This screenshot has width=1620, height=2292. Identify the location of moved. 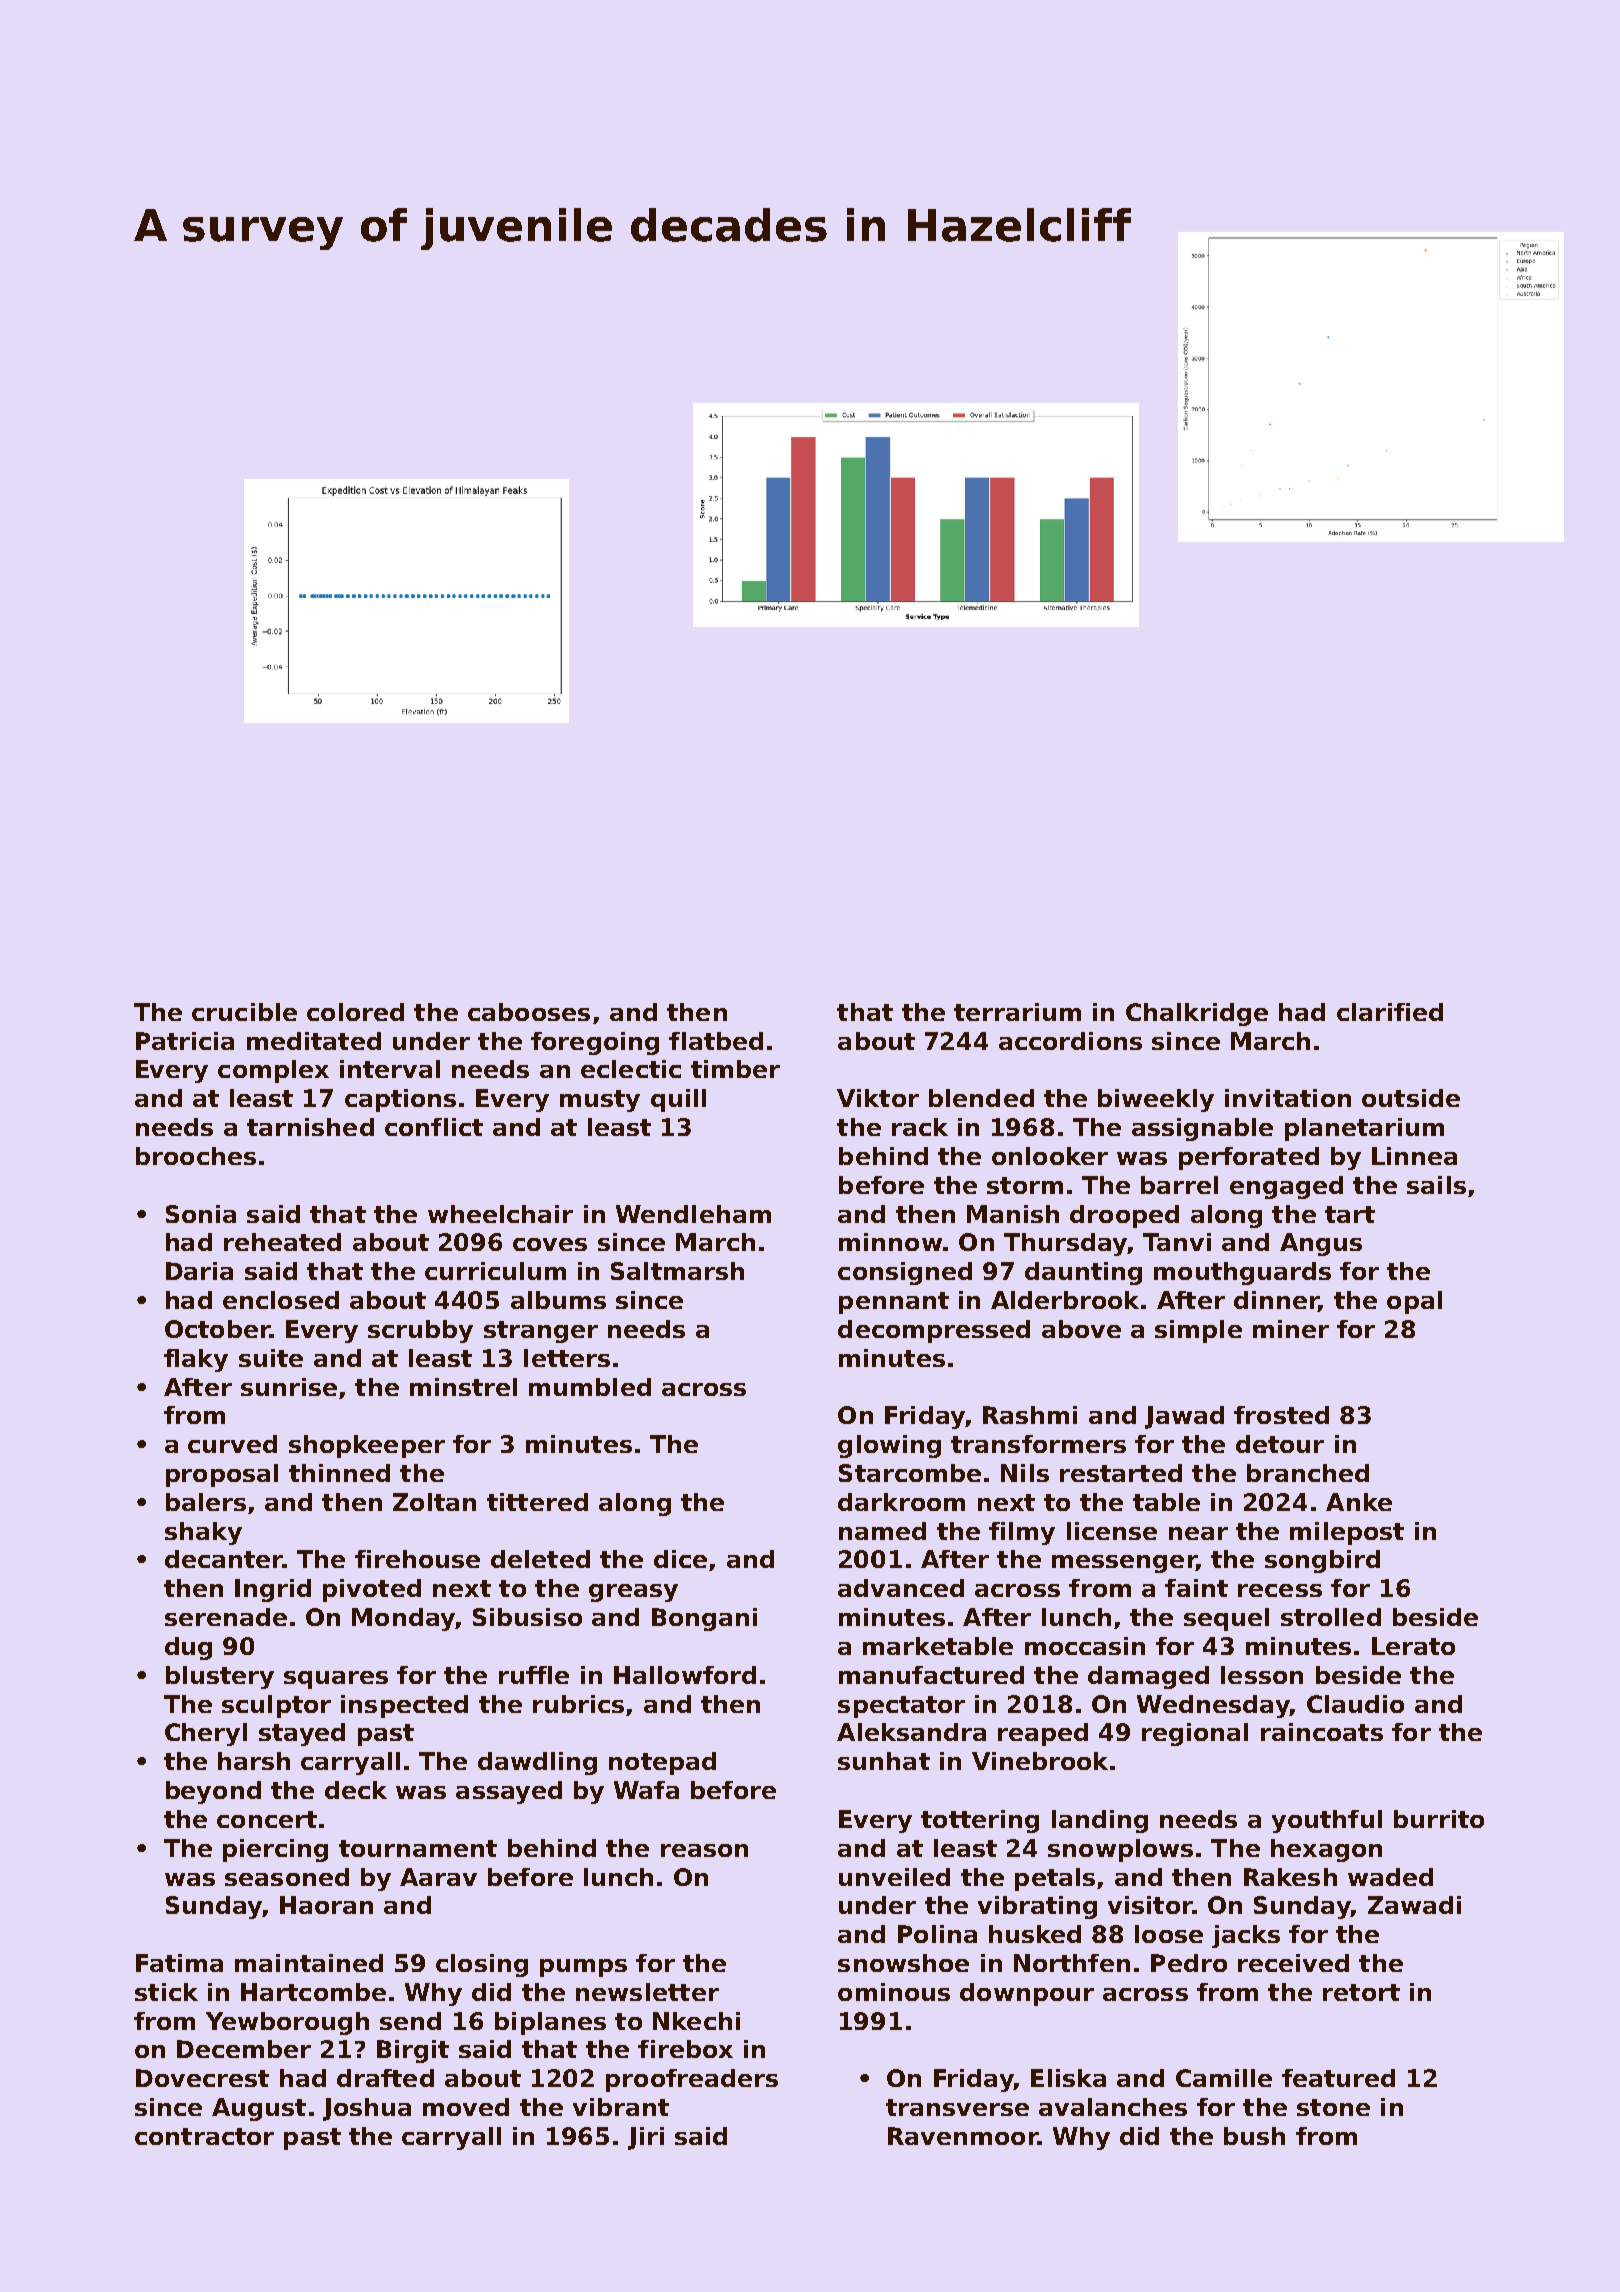
(466, 2107).
